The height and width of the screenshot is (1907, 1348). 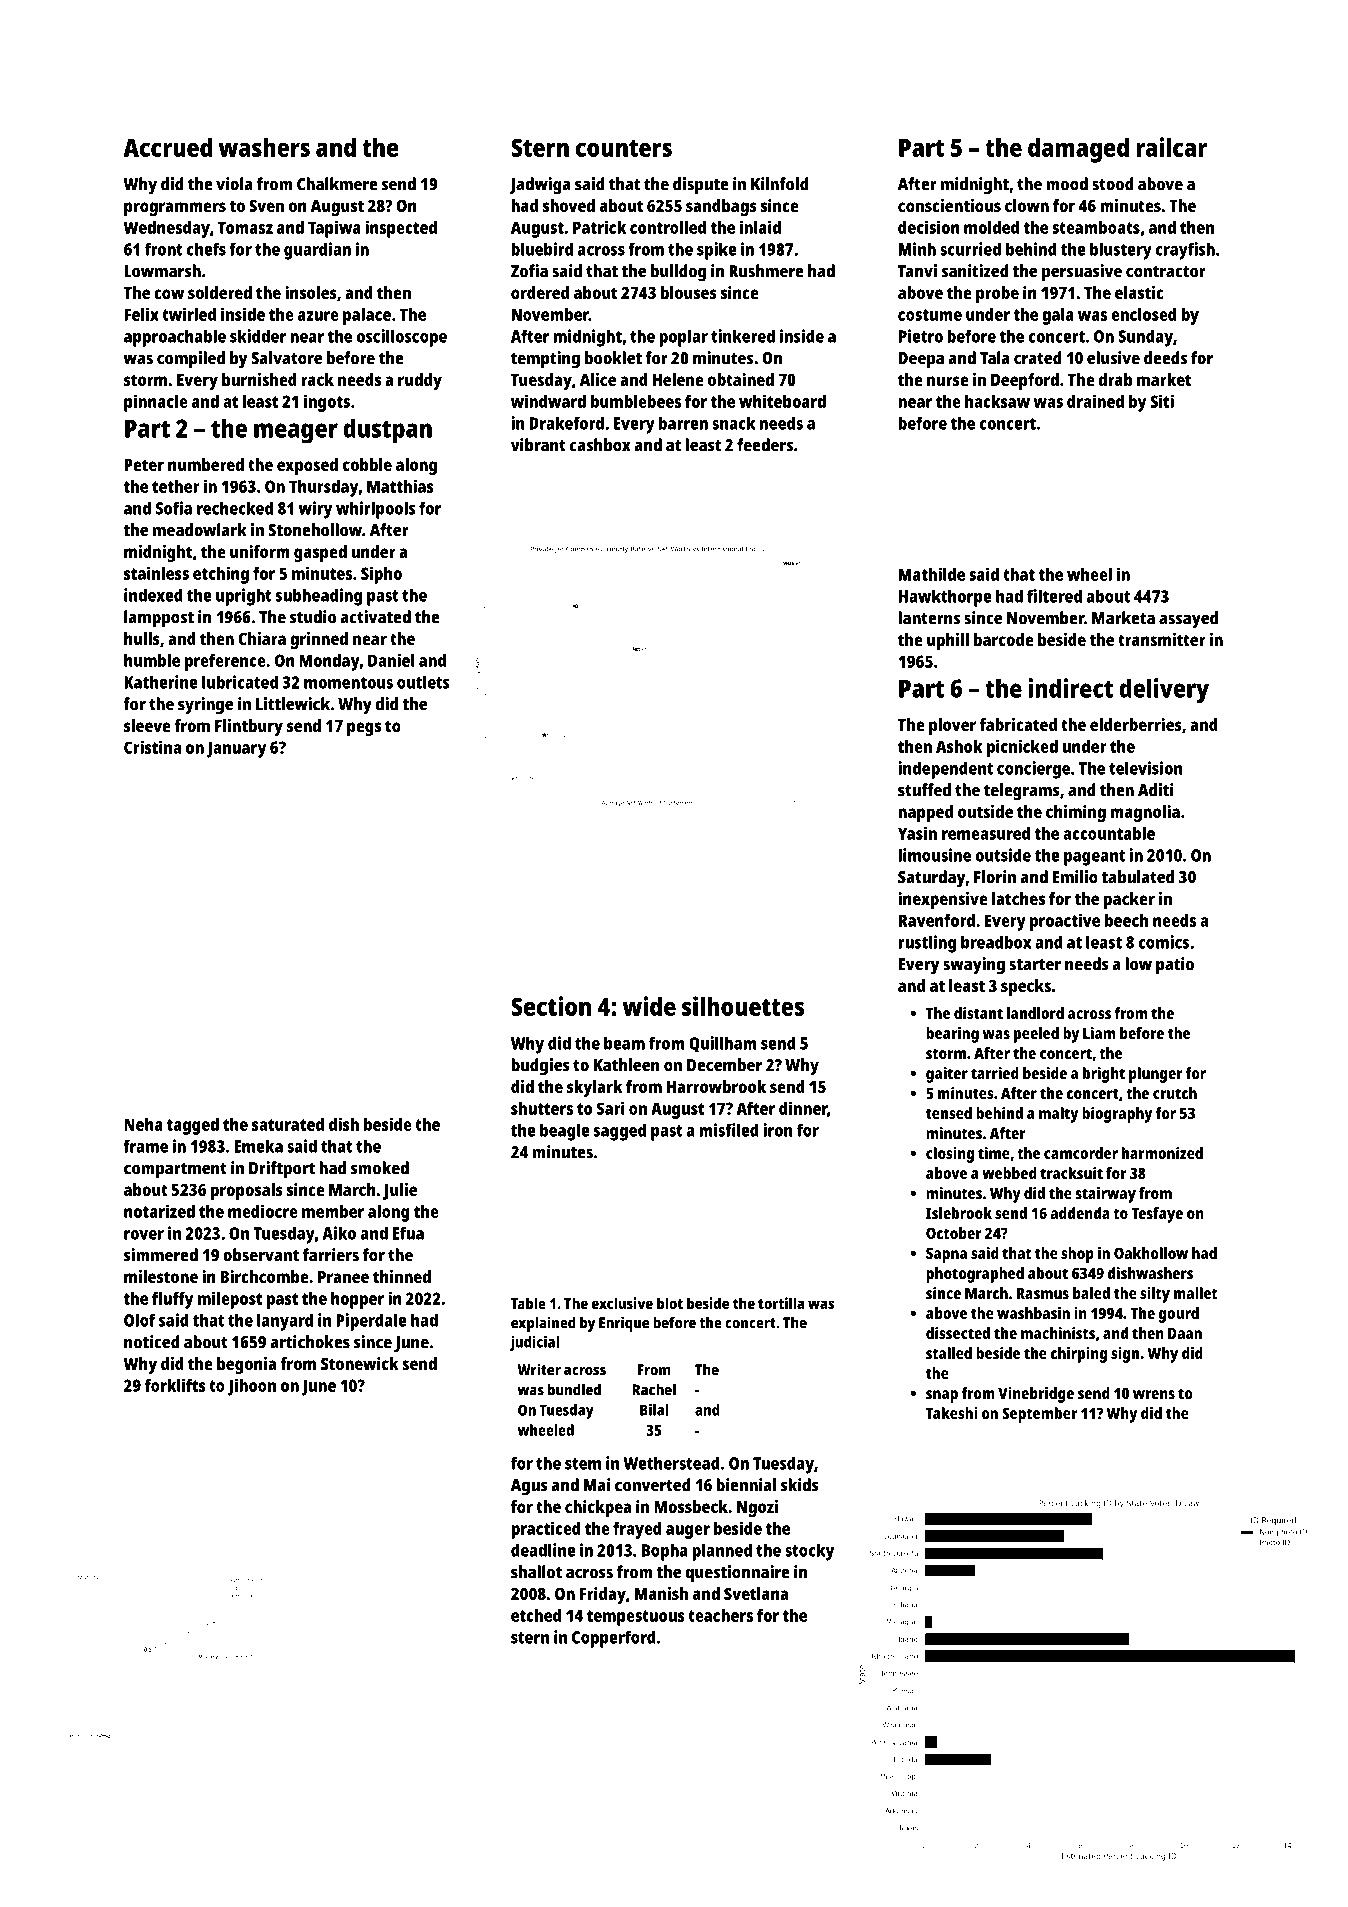 What do you see at coordinates (1163, 942) in the screenshot?
I see `comics` at bounding box center [1163, 942].
